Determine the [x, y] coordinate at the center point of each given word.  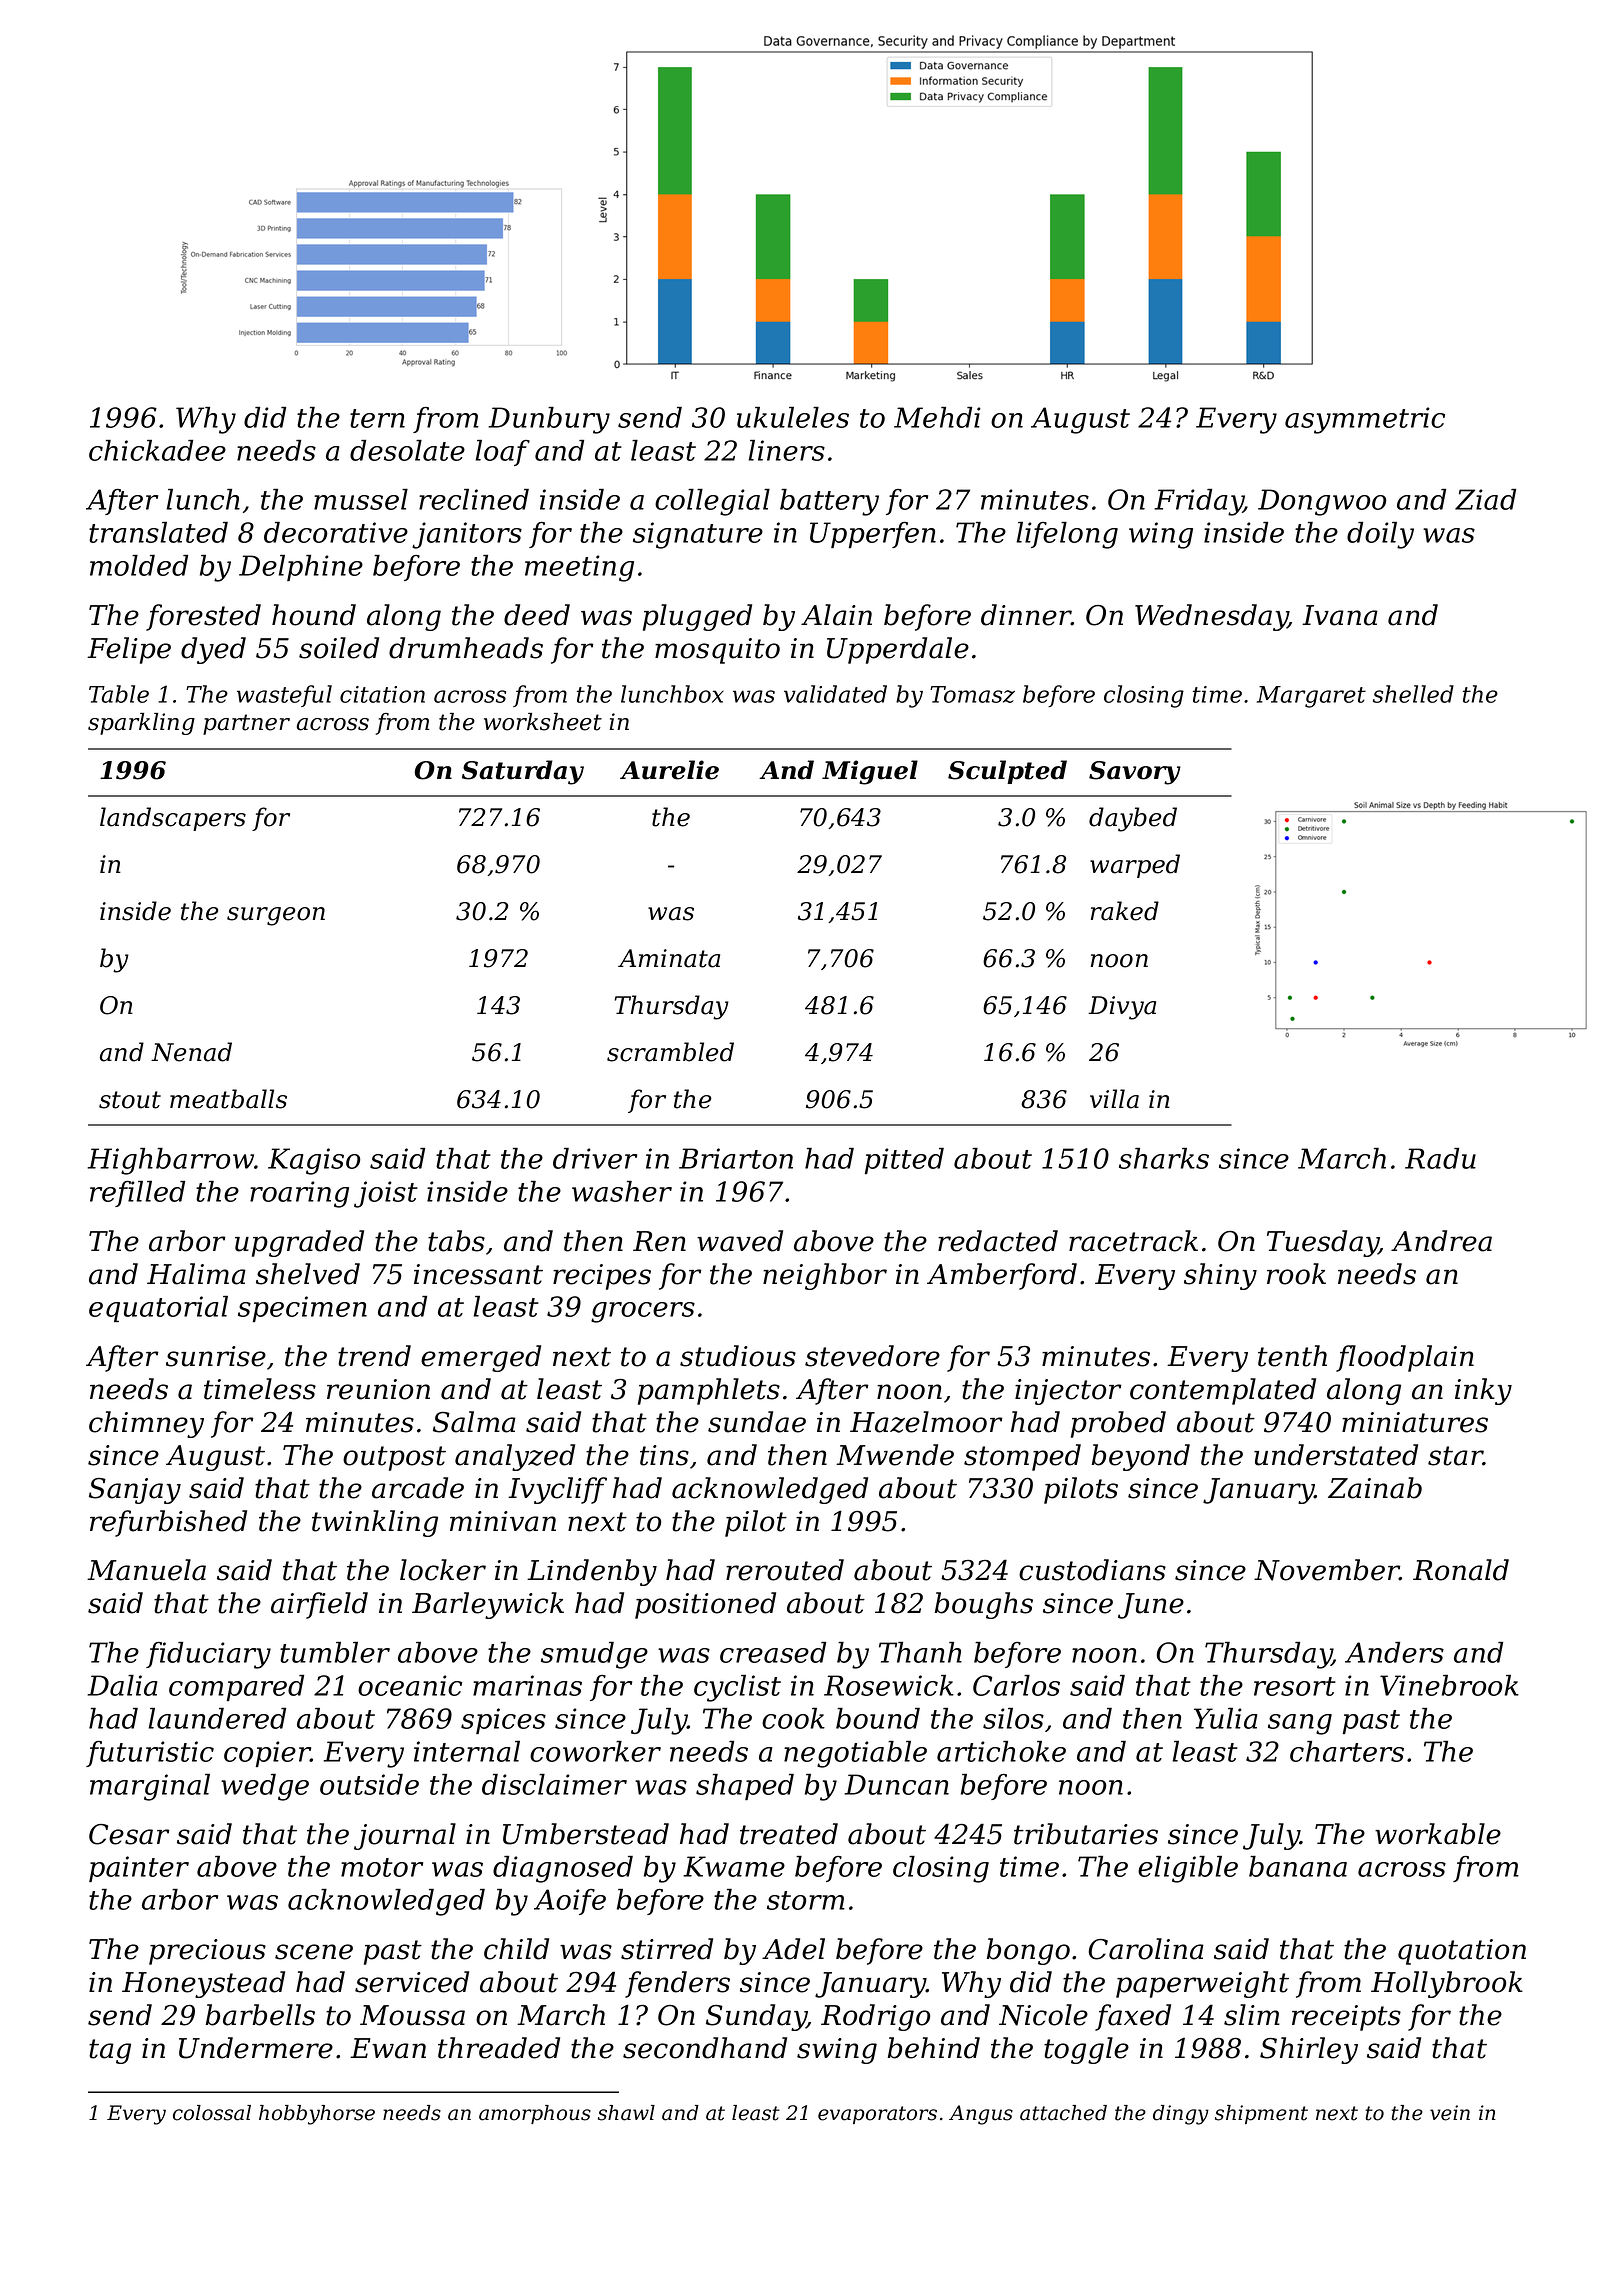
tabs [456, 1241]
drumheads [466, 648]
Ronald [1461, 1570]
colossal [212, 2113]
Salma [474, 1422]
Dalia [122, 1685]
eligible [1188, 1869]
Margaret [1311, 697]
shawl [626, 2113]
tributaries [1086, 1834]
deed [537, 615]
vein [1450, 2113]
